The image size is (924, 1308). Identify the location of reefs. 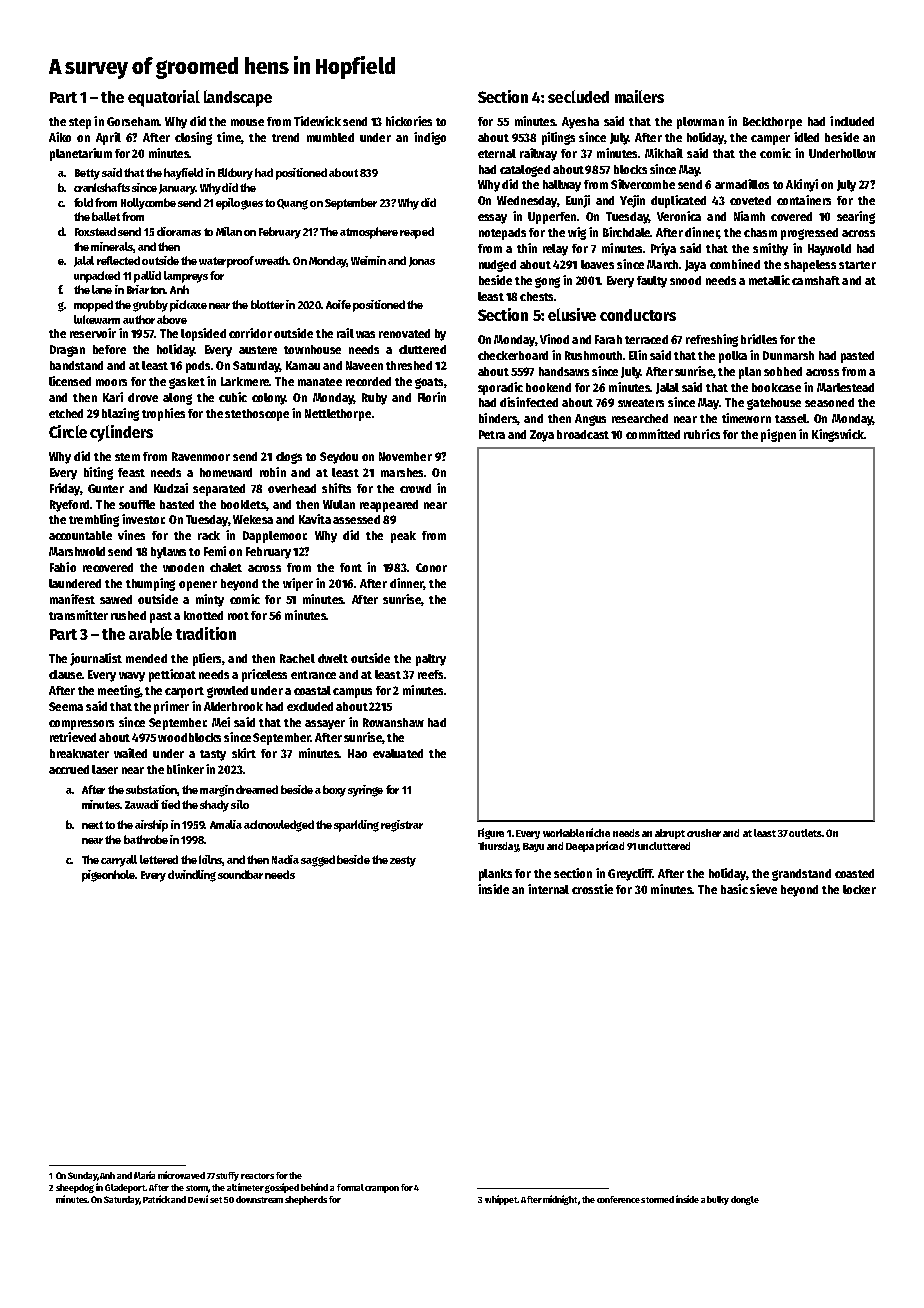
(430, 674).
